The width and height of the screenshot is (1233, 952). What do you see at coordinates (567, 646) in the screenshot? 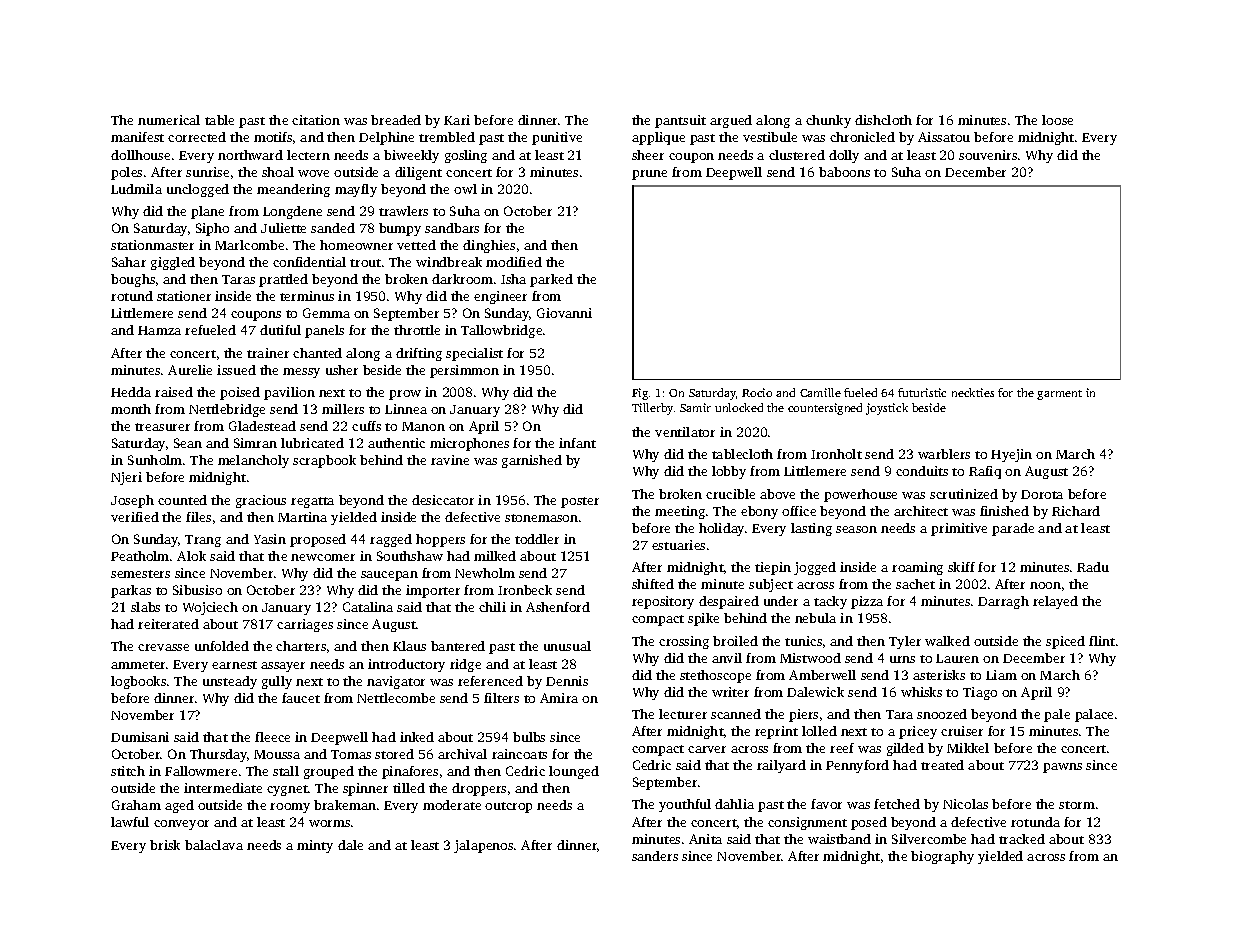
I see `unusual` at bounding box center [567, 646].
